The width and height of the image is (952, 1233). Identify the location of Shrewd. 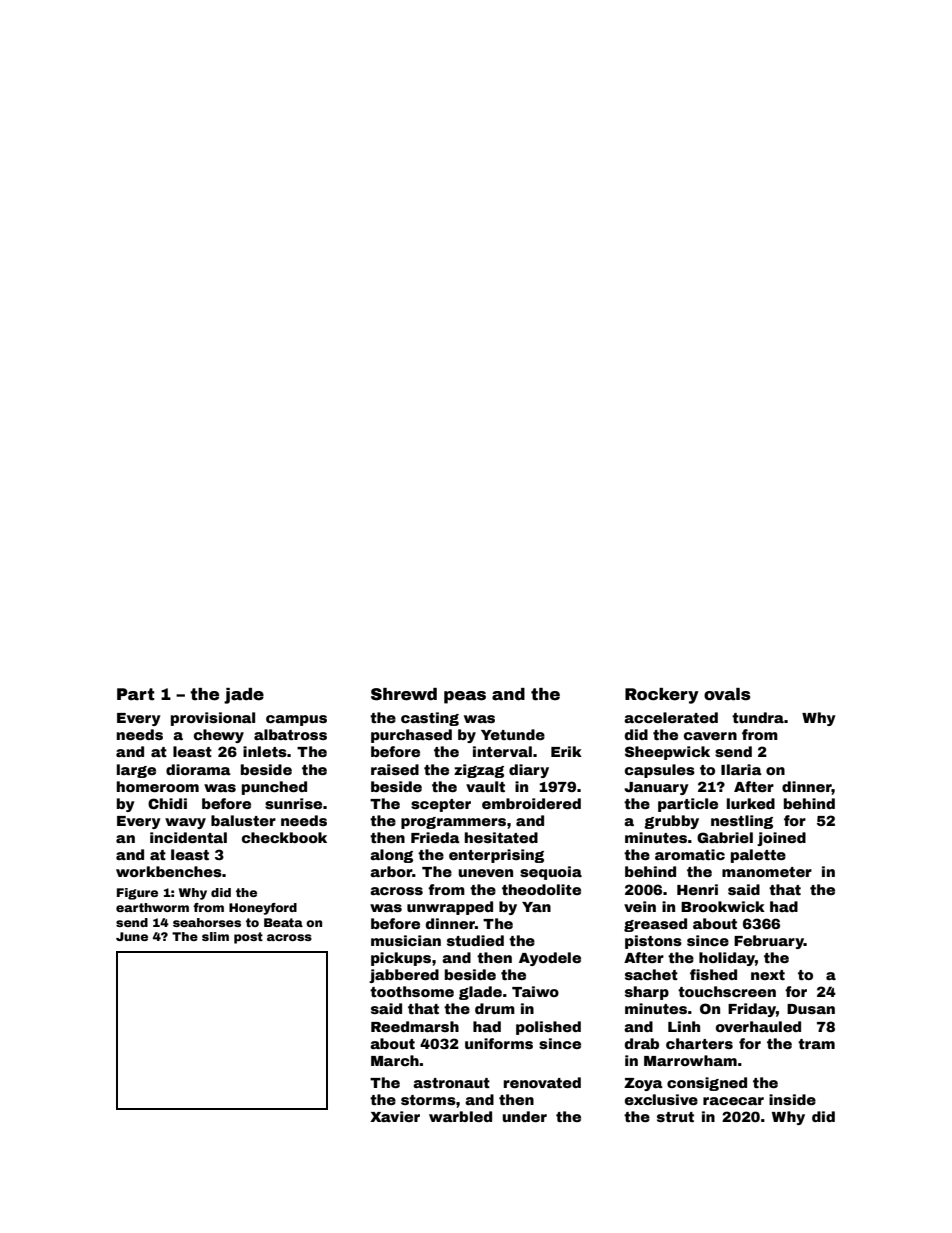
(404, 694).
